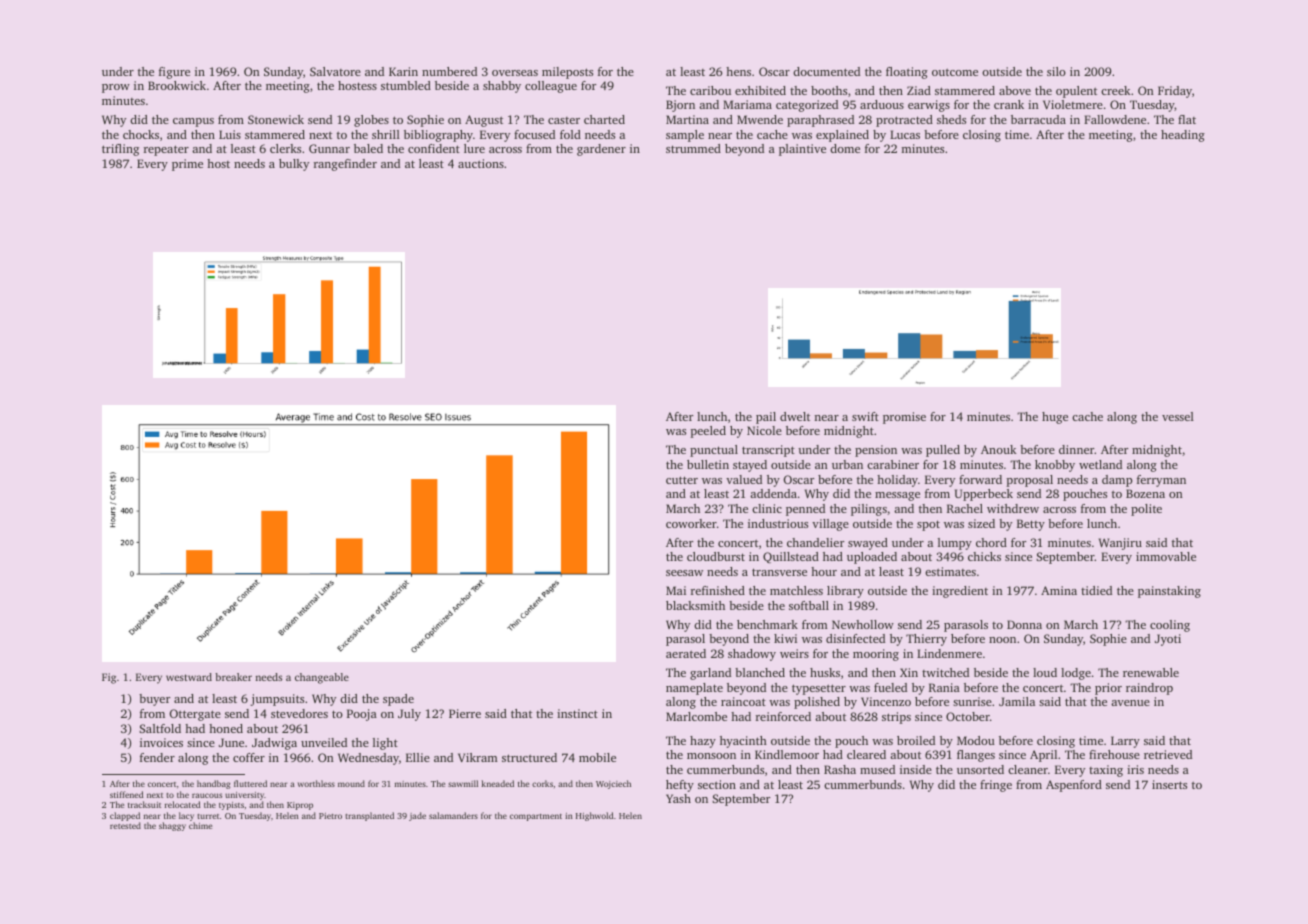  Describe the element at coordinates (1055, 418) in the page. I see `huge` at that location.
